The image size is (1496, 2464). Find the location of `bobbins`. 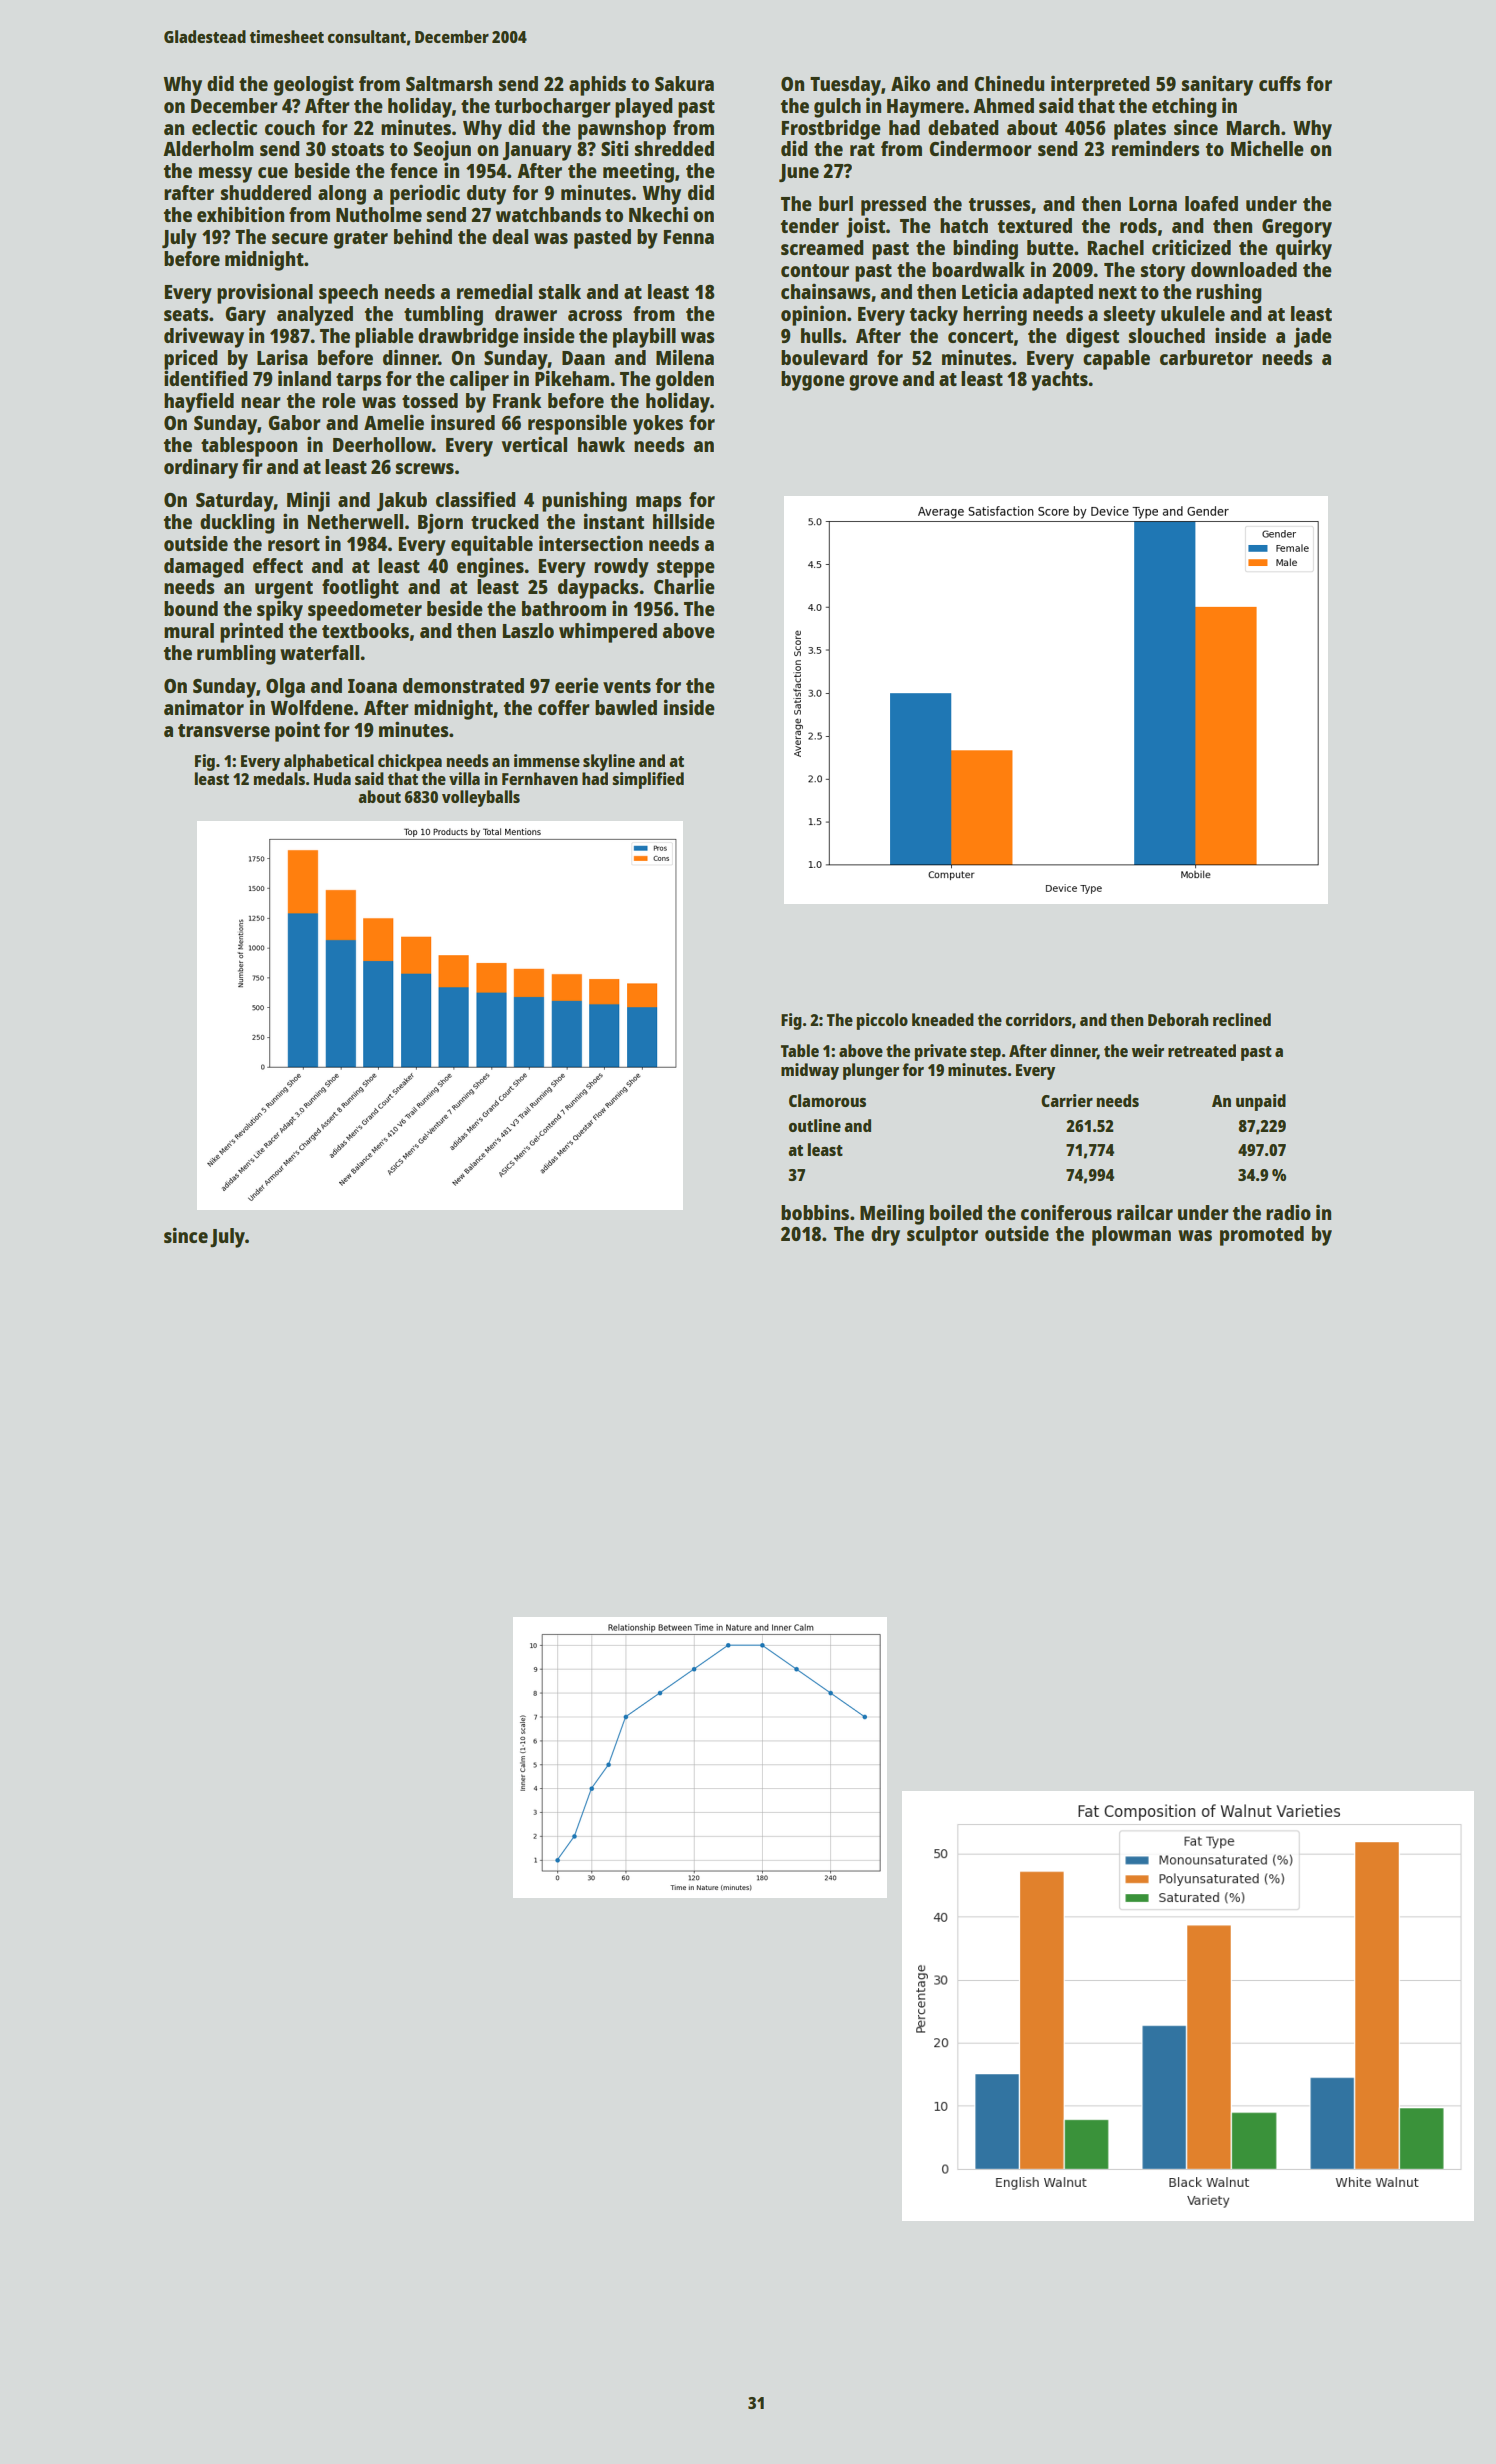

bobbins is located at coordinates (815, 1212).
